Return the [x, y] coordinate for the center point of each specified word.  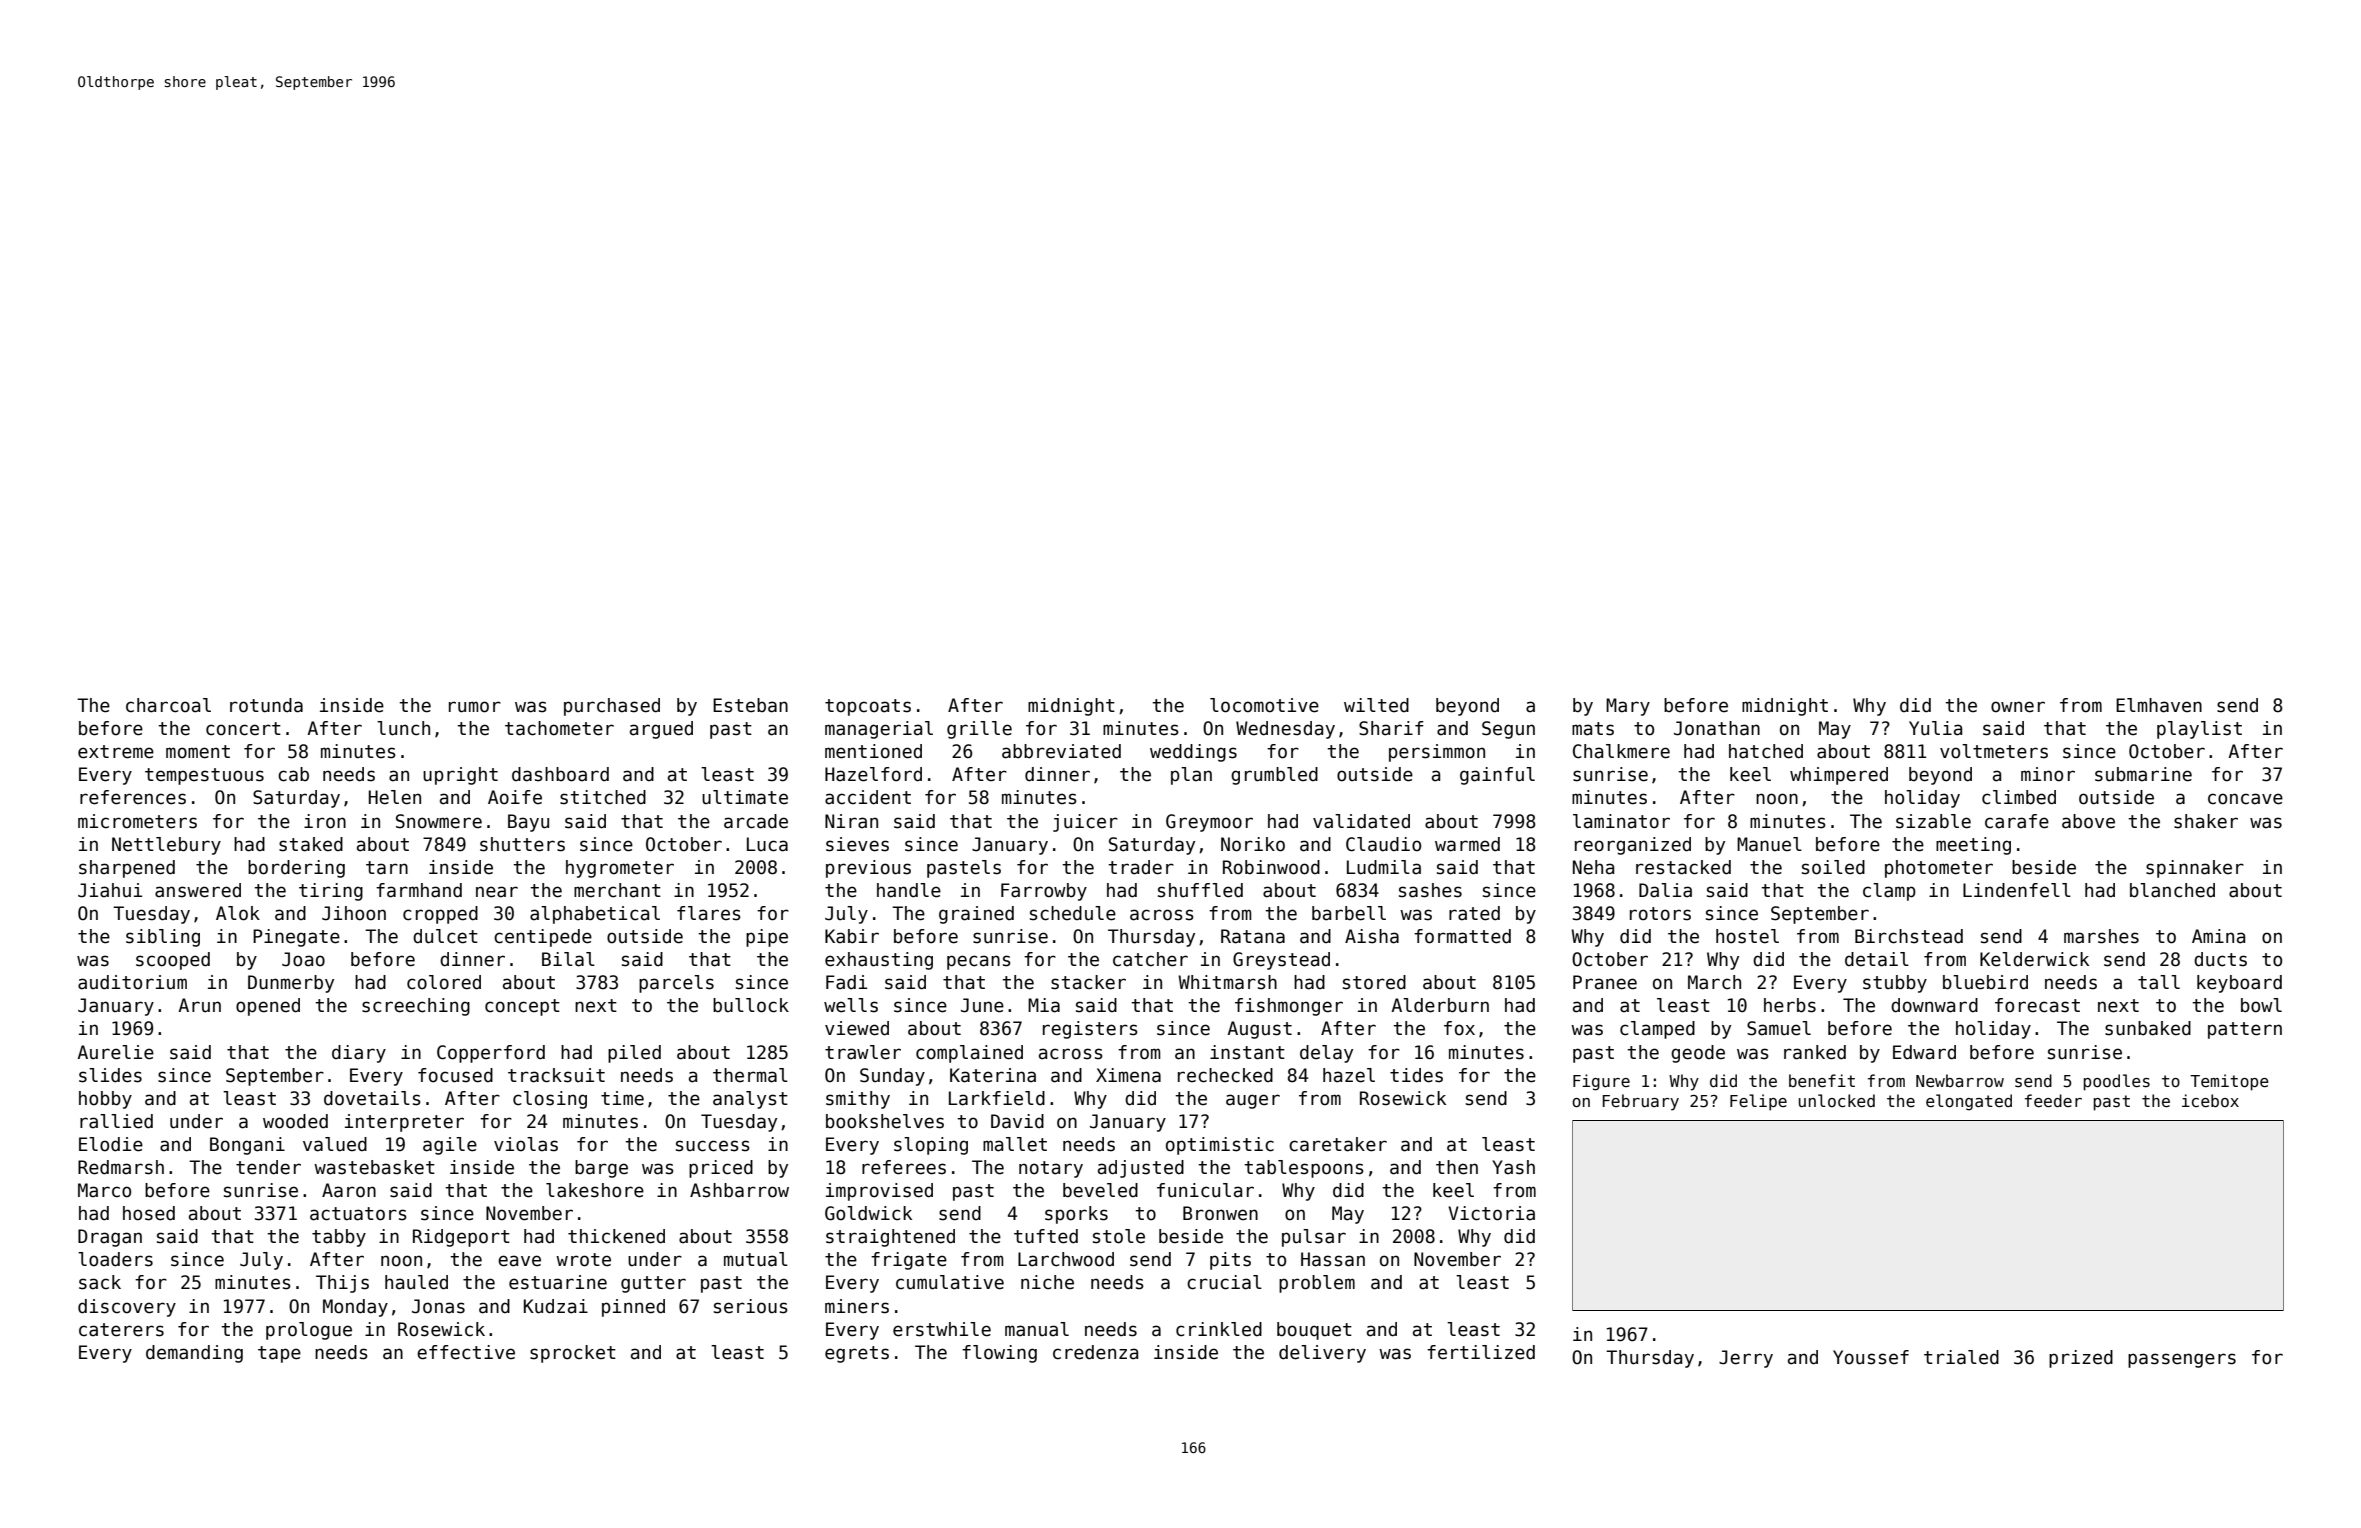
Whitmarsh [1227, 982]
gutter [653, 1284]
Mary [1628, 707]
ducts [2220, 959]
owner [2018, 707]
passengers [2182, 1360]
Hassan [1333, 1259]
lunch [403, 728]
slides [110, 1075]
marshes [2101, 936]
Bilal [568, 959]
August [1259, 1030]
